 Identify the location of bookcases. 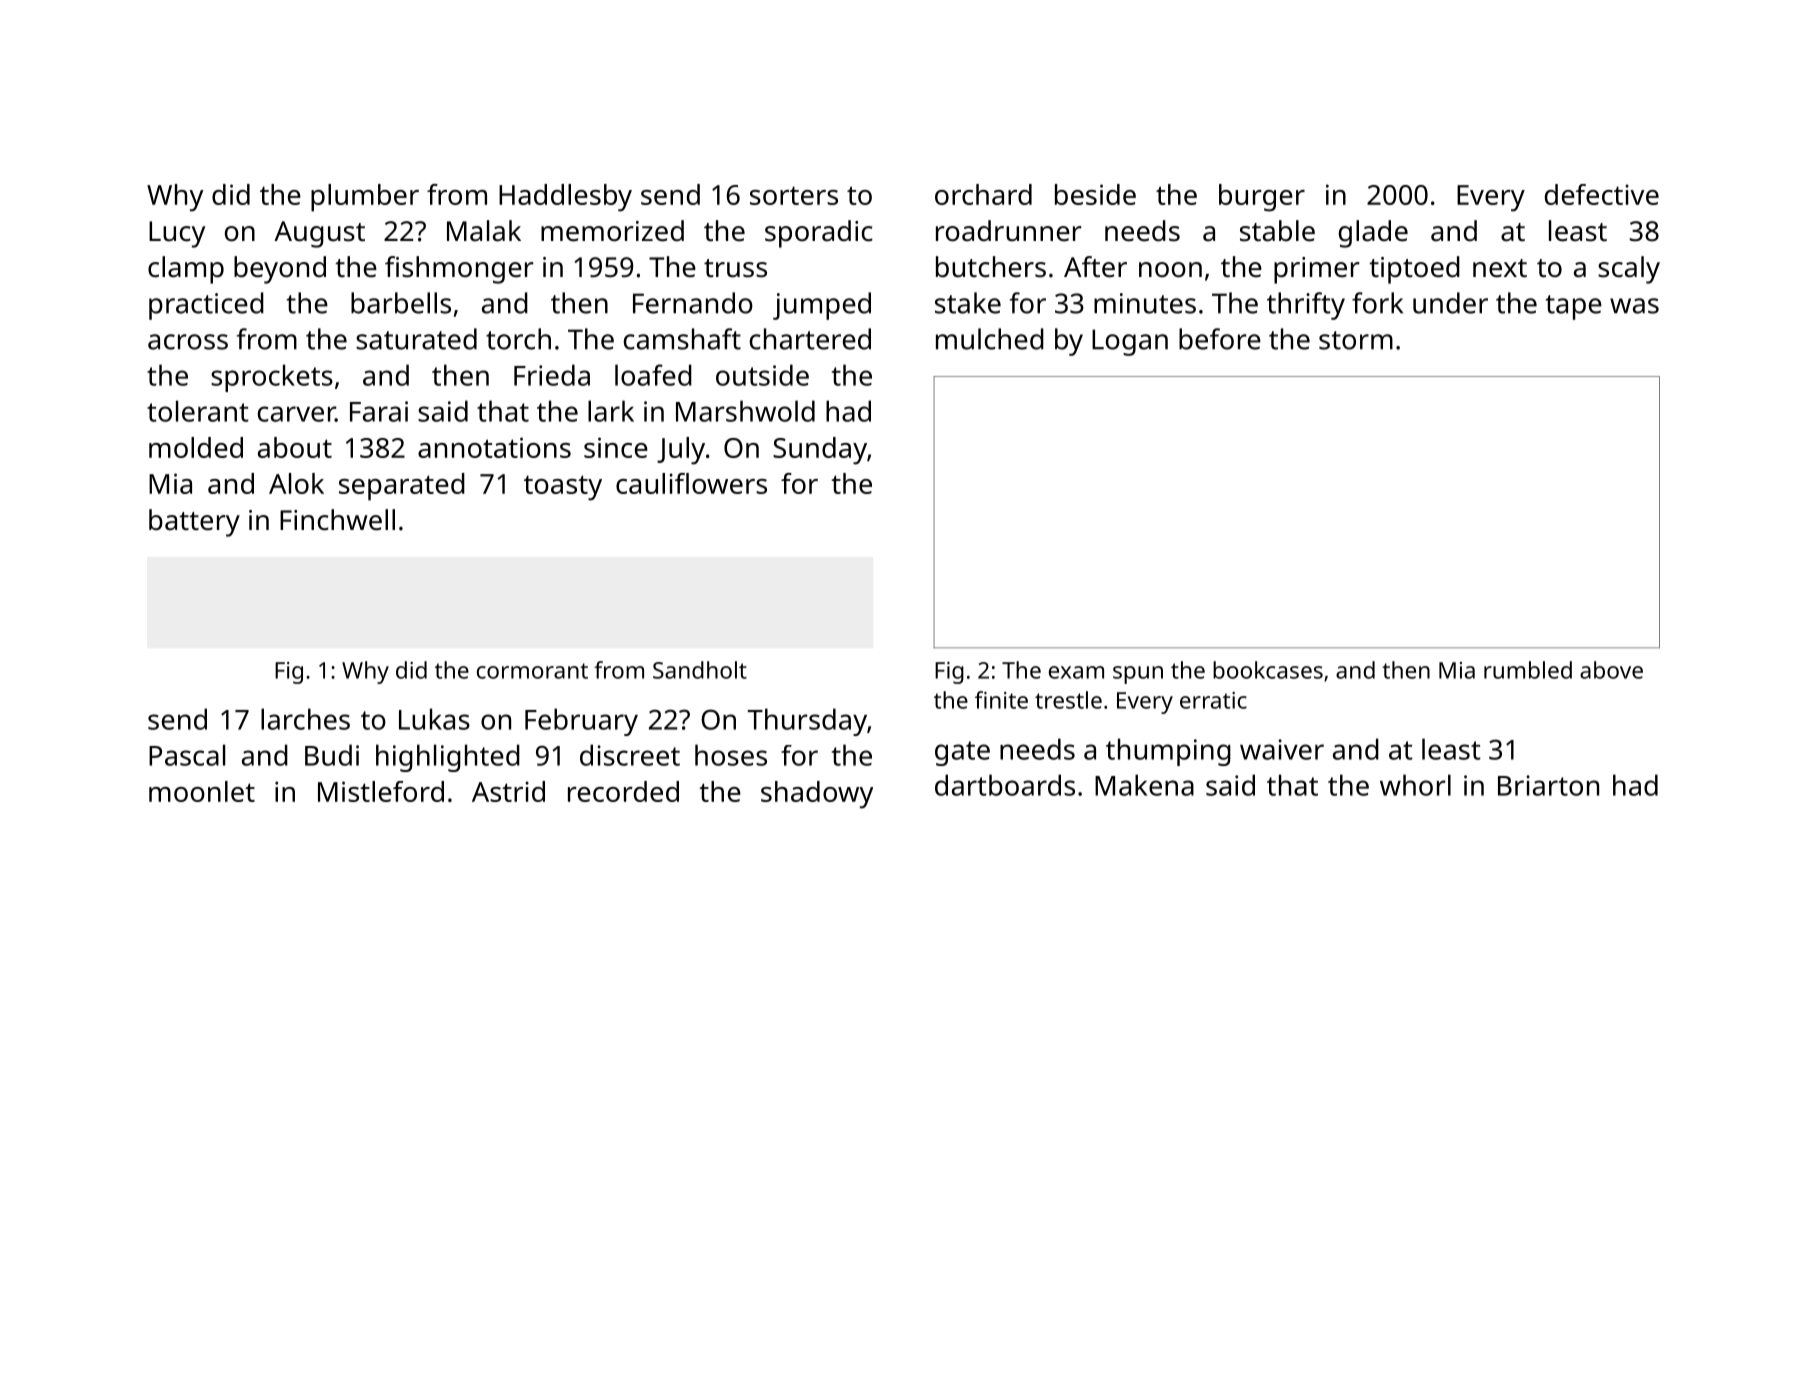
(1268, 670).
